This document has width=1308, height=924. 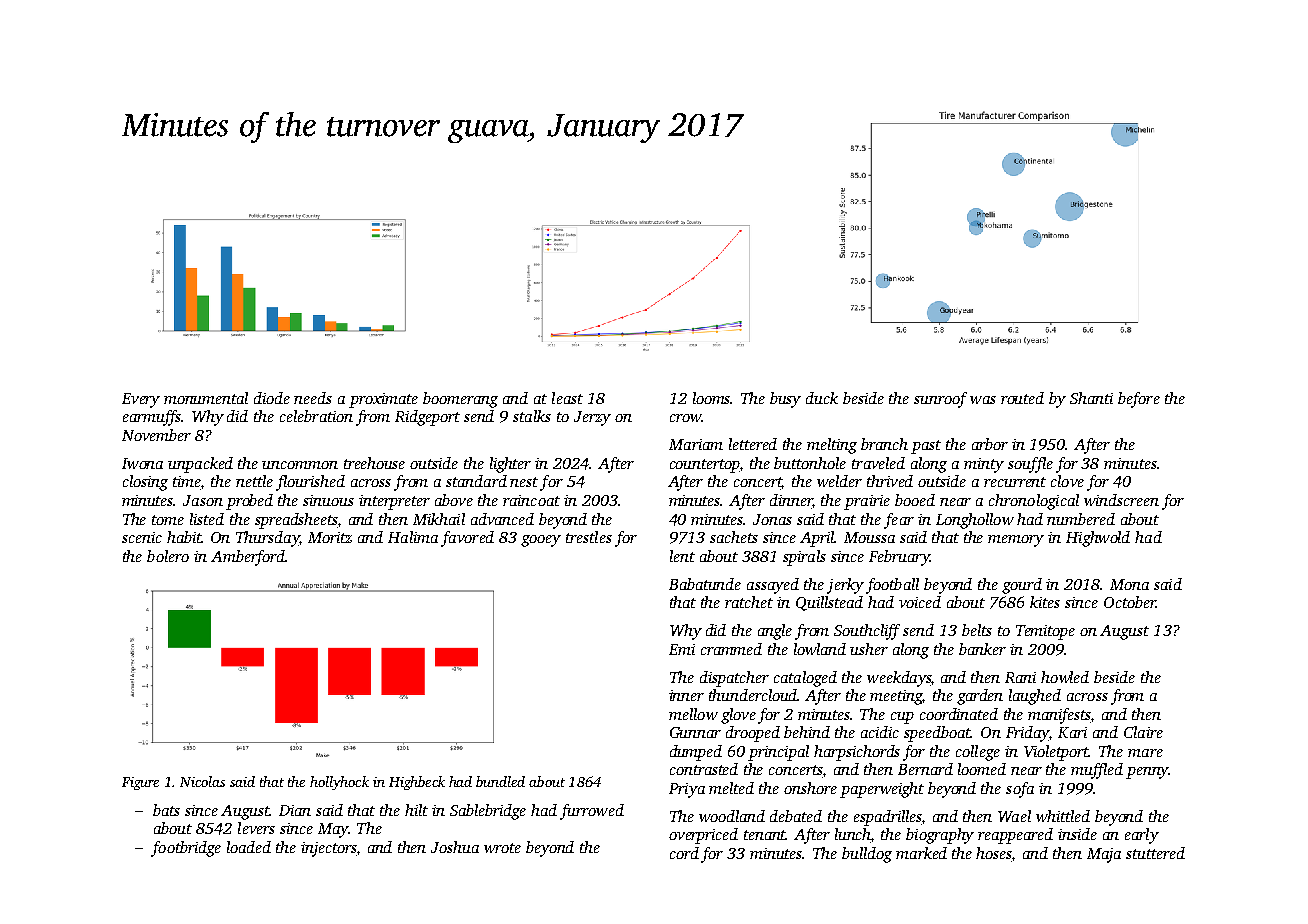 I want to click on gooey, so click(x=541, y=541).
